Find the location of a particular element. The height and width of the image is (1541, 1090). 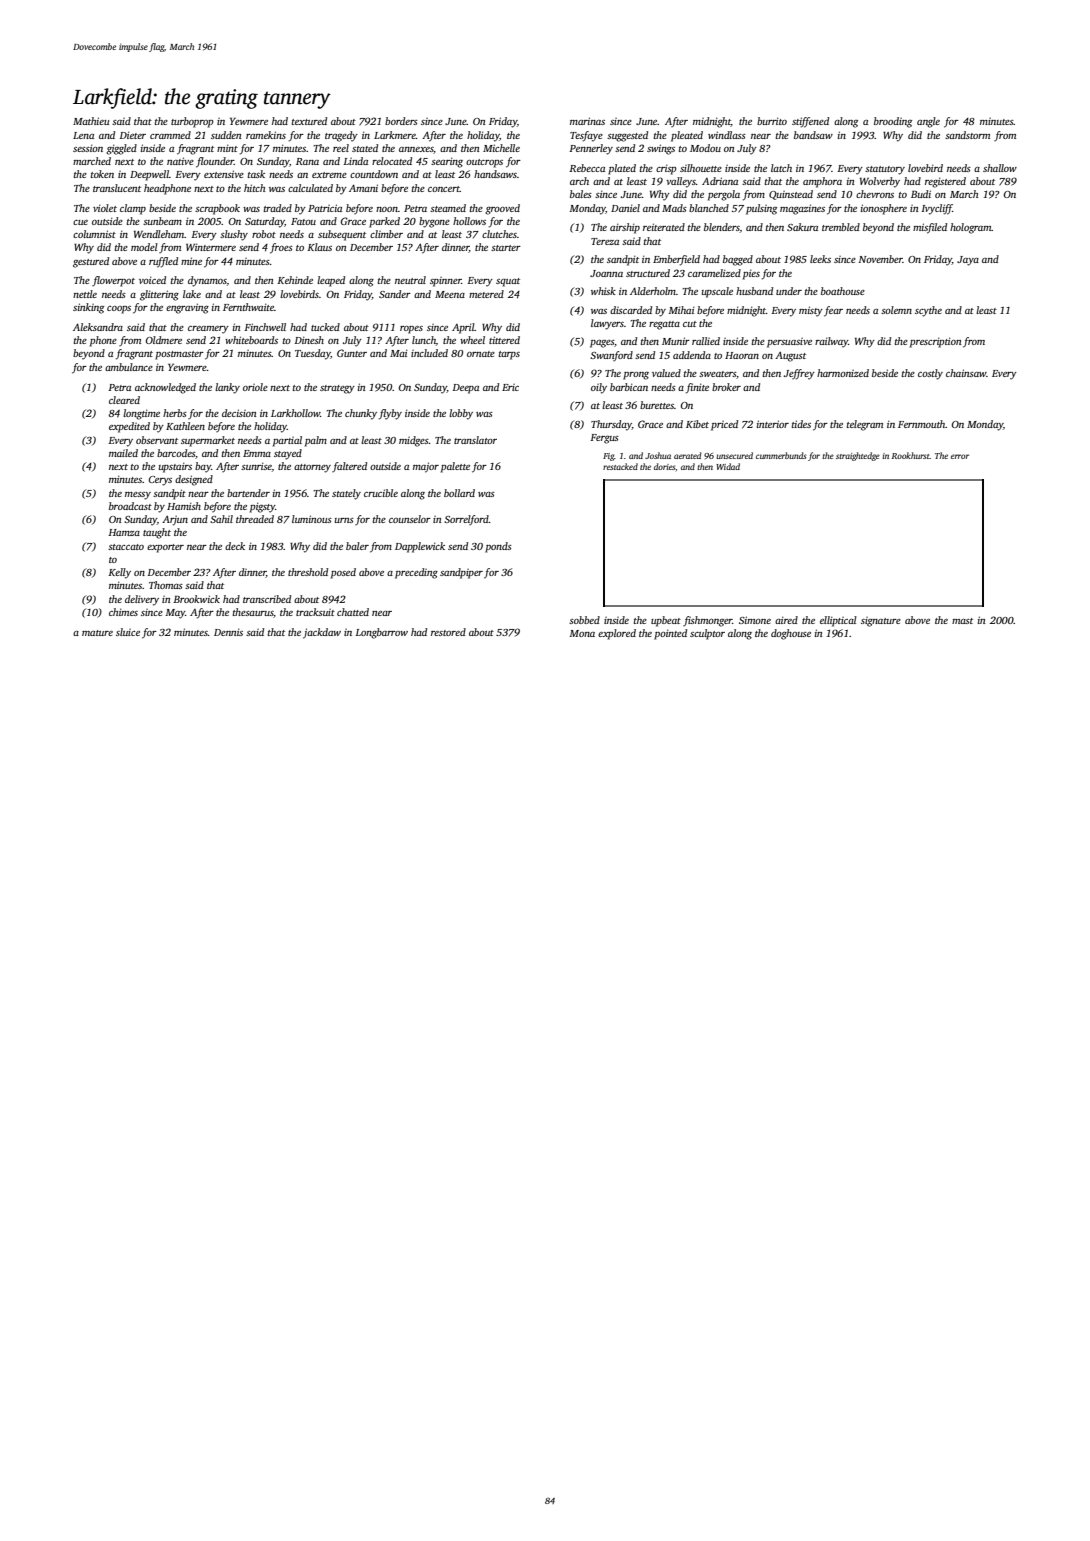

trembled is located at coordinates (841, 227).
